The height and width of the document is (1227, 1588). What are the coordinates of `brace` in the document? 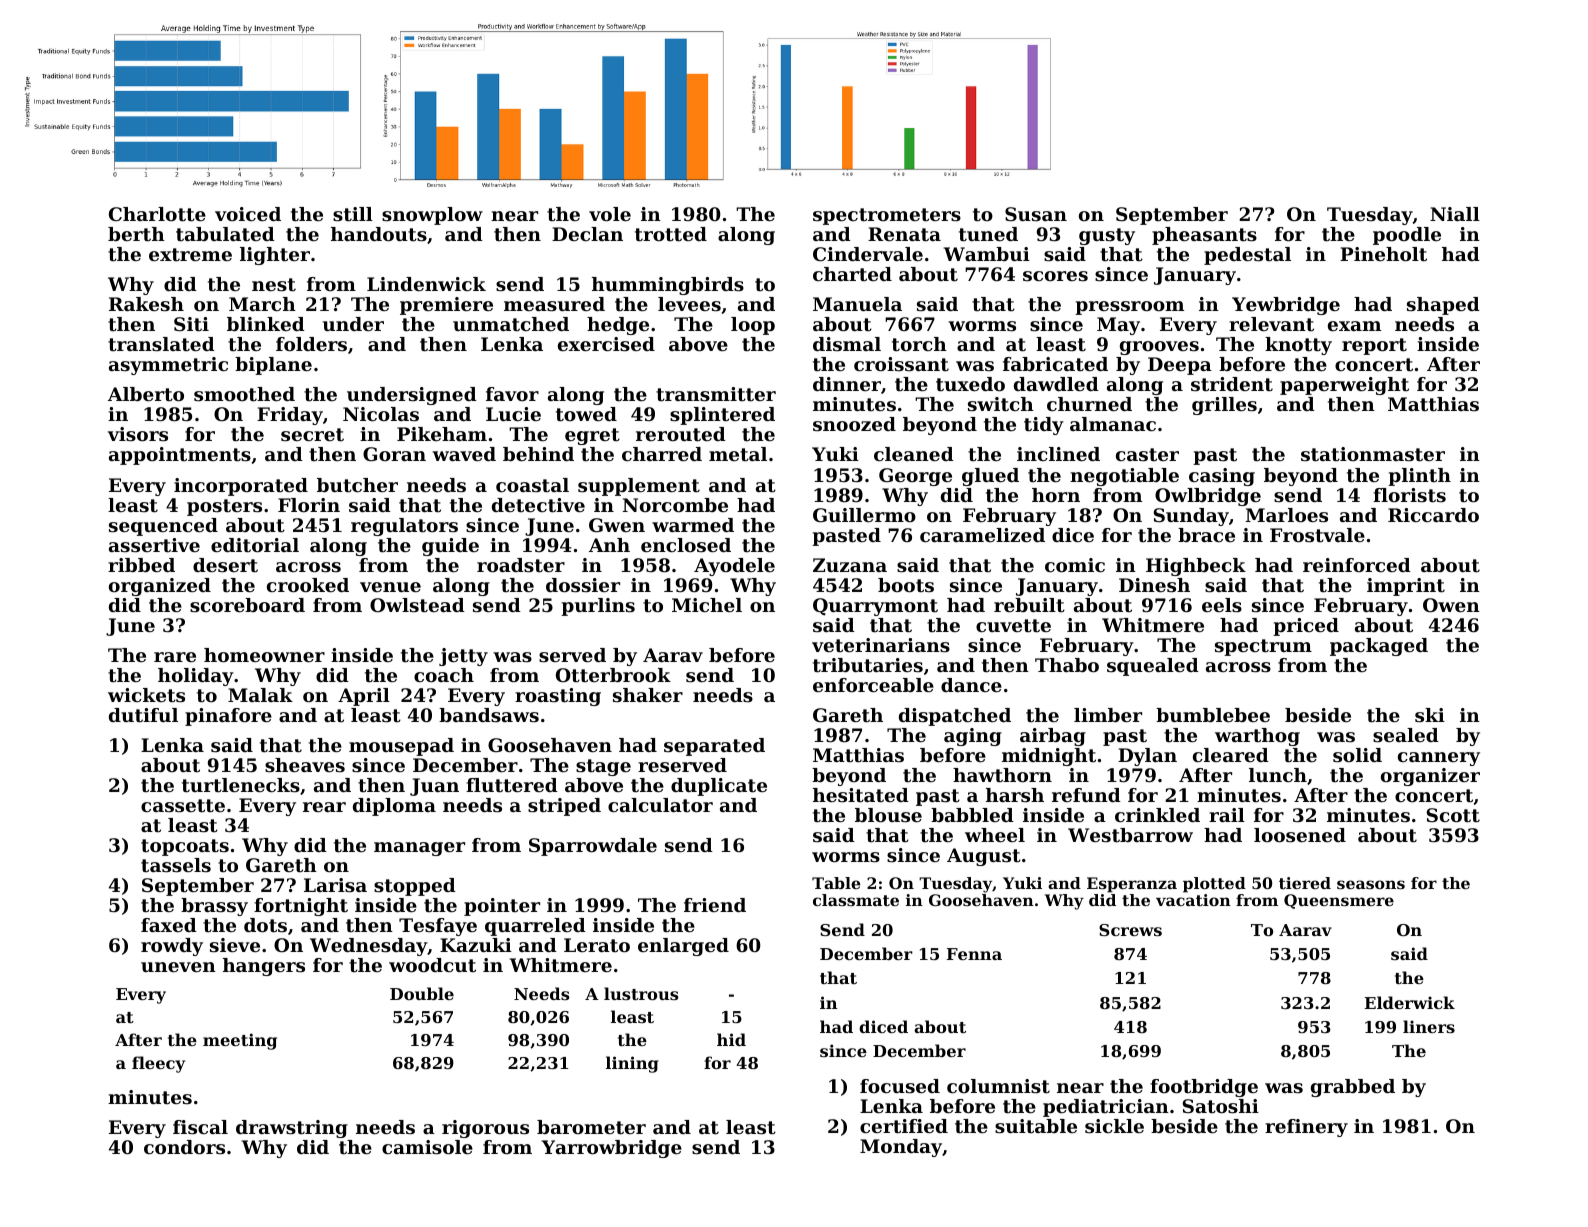 It's located at (1206, 535).
